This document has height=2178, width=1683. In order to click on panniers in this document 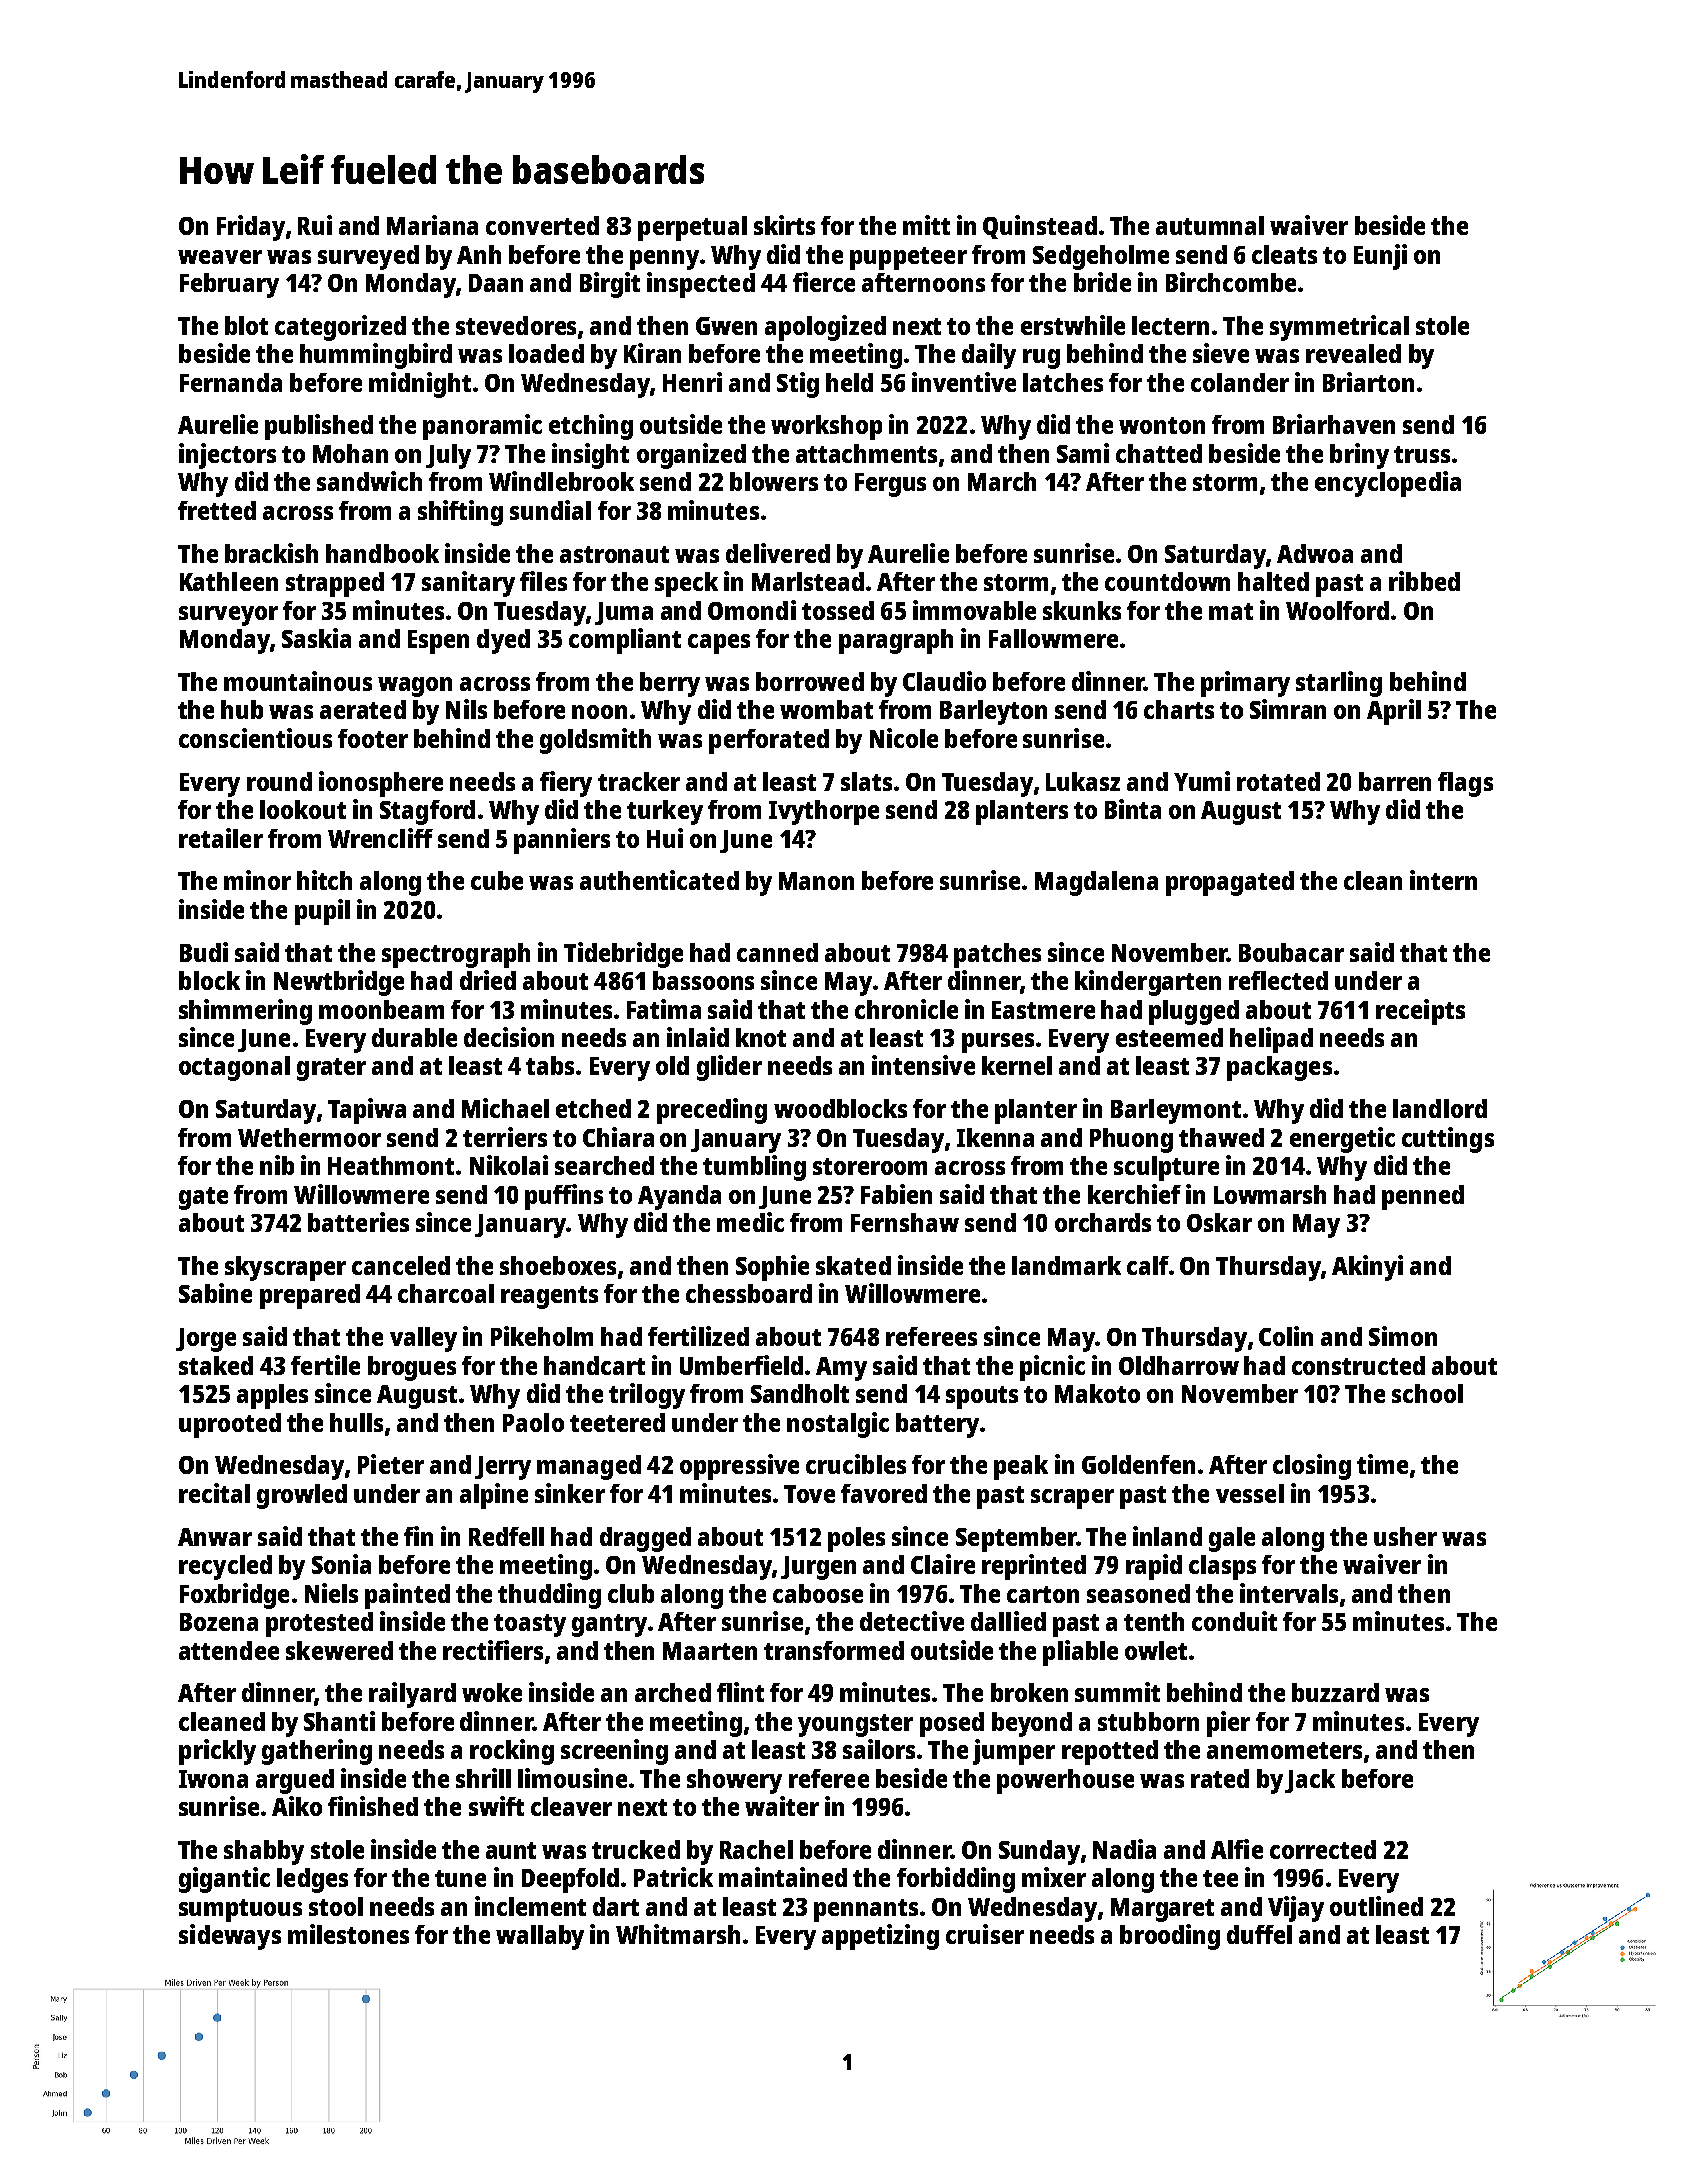, I will do `click(562, 841)`.
